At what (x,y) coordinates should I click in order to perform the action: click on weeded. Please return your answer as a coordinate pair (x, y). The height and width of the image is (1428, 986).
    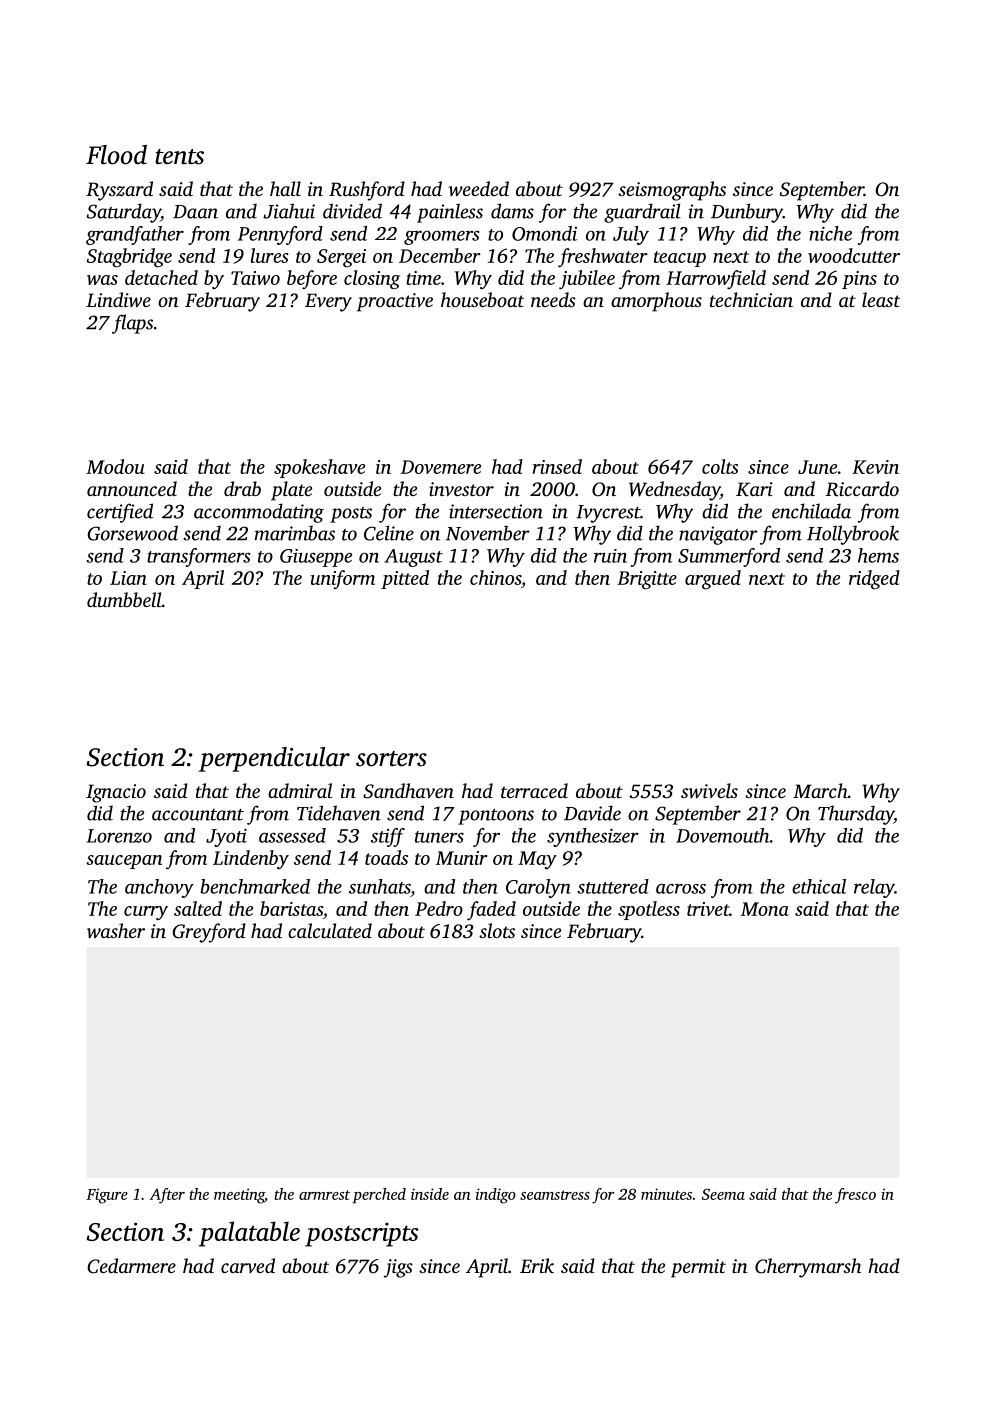
    Looking at the image, I should click on (479, 188).
